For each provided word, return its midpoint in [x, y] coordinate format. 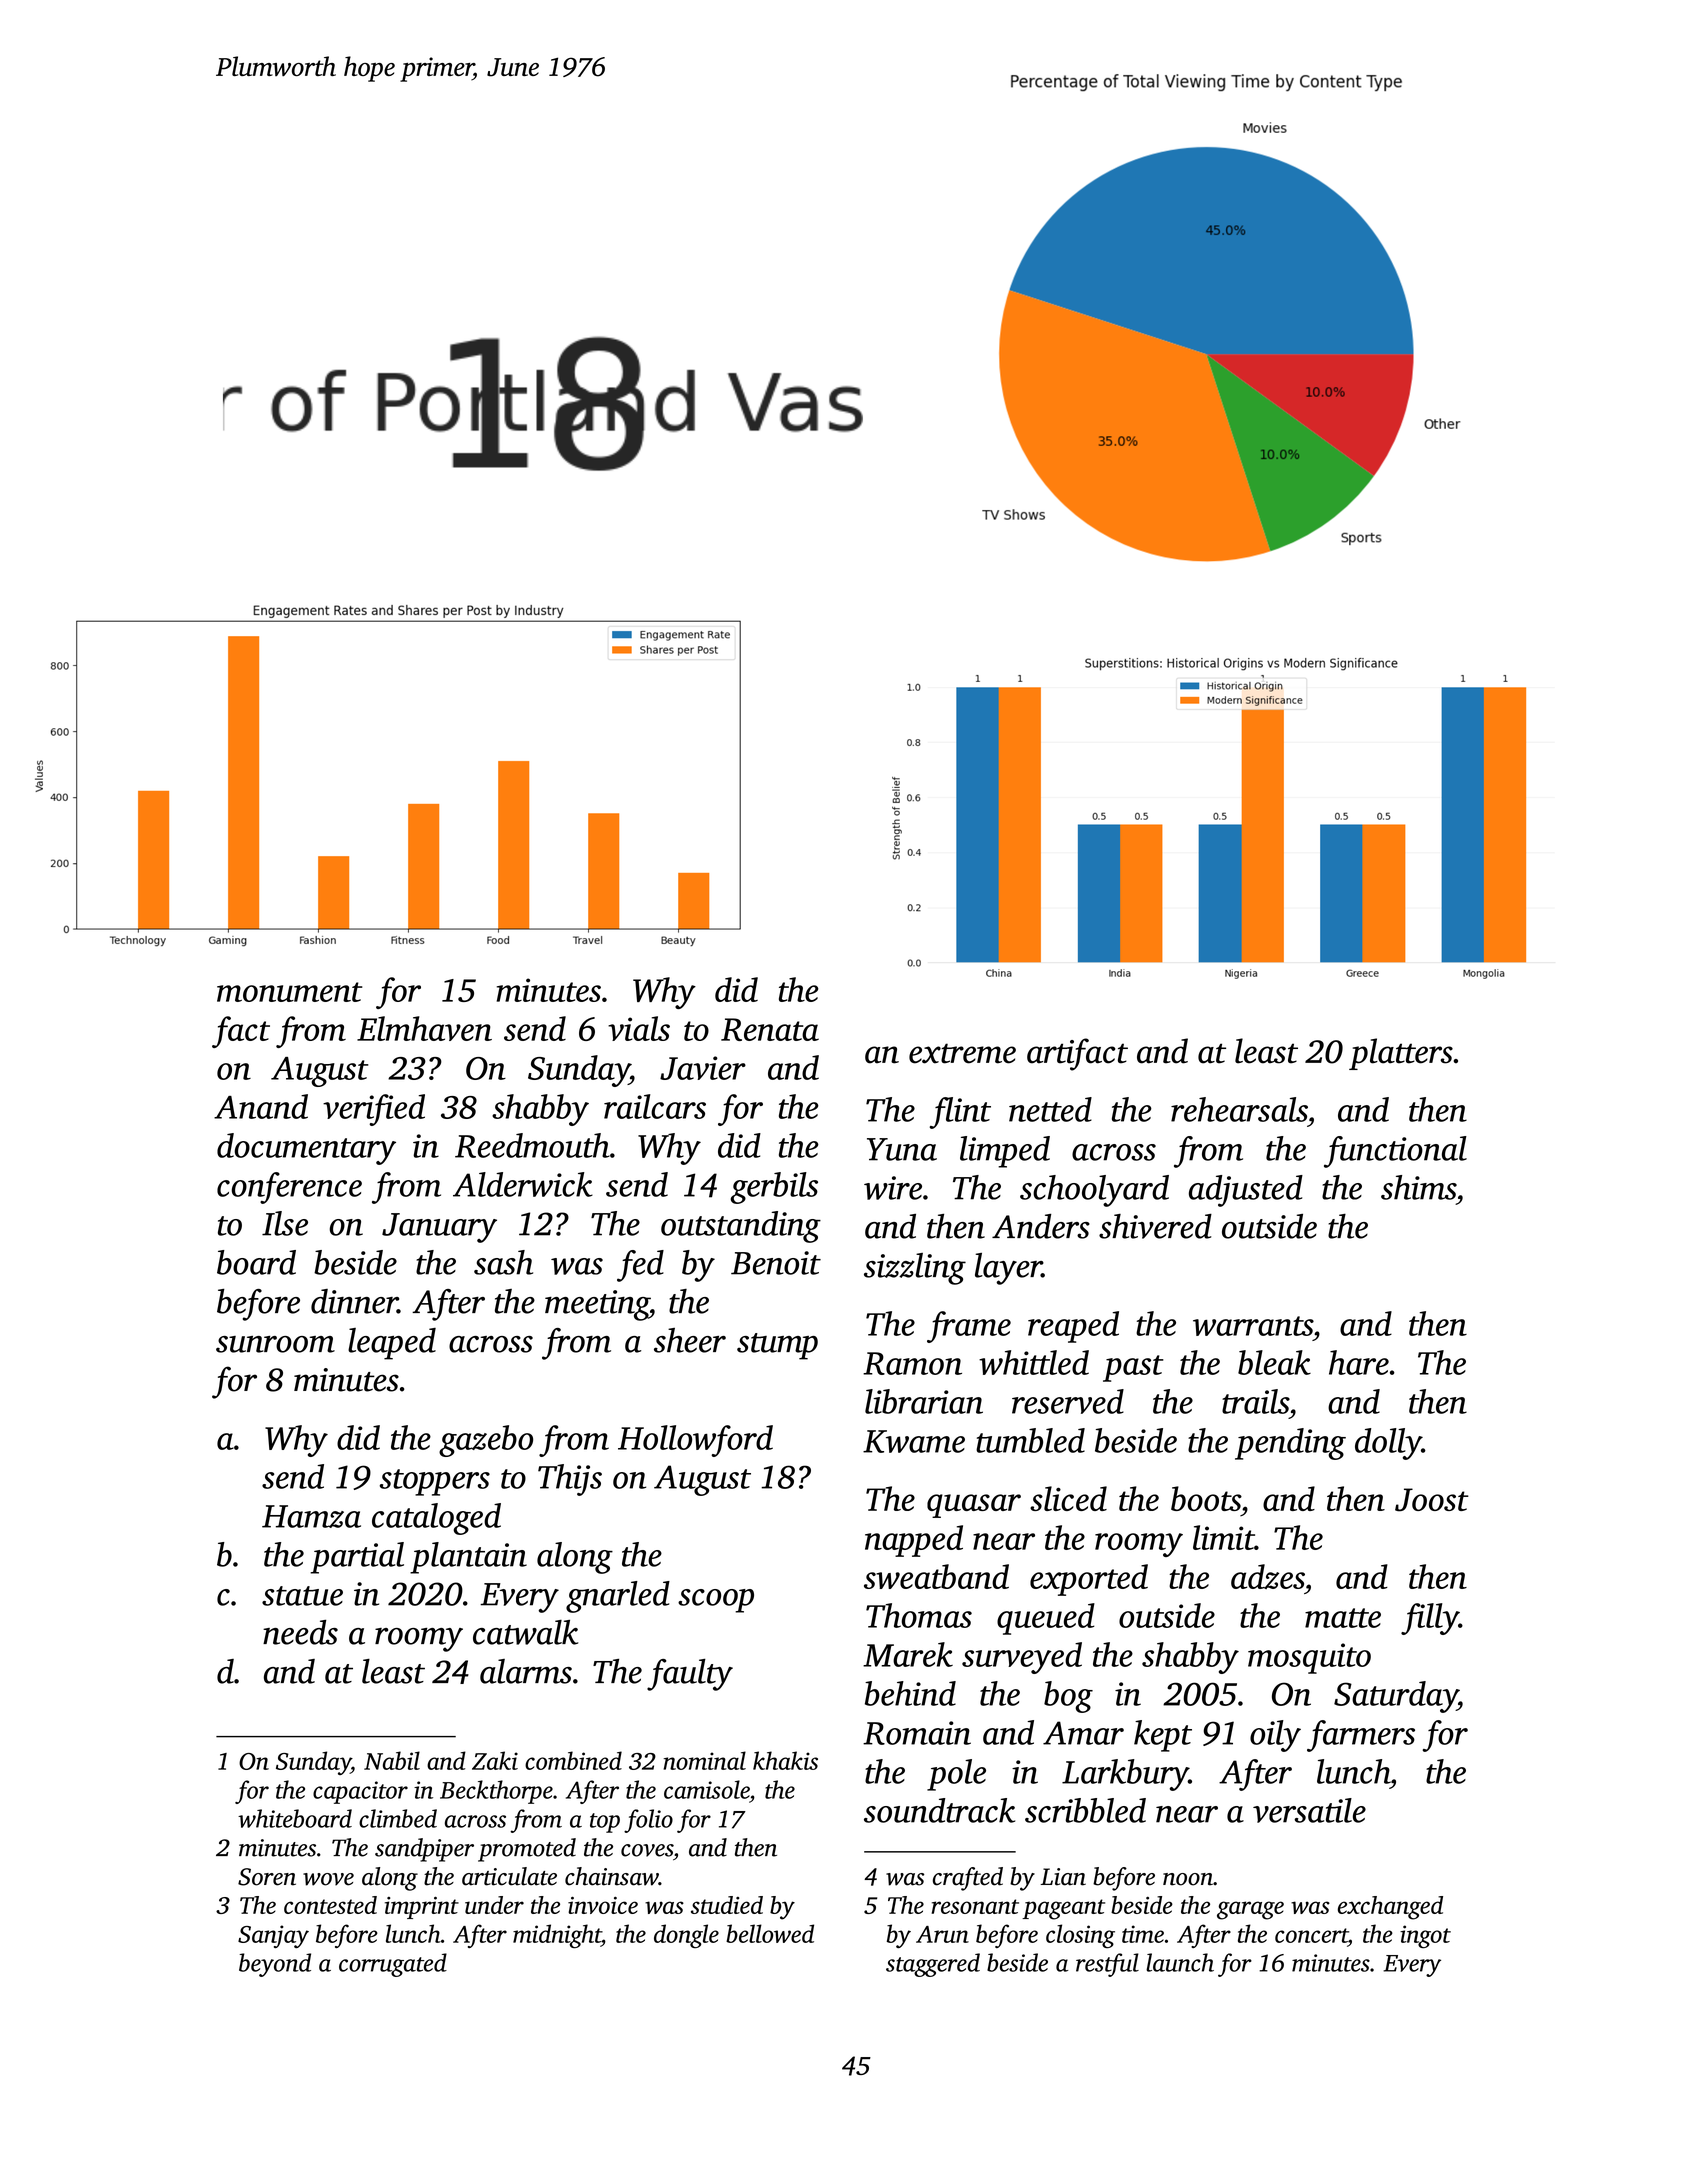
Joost [1432, 1500]
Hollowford [695, 1441]
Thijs [570, 1480]
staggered [933, 1965]
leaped [392, 1344]
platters [1401, 1054]
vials [639, 1028]
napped [914, 1541]
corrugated [393, 1965]
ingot [1425, 1937]
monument [289, 992]
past [1133, 1368]
